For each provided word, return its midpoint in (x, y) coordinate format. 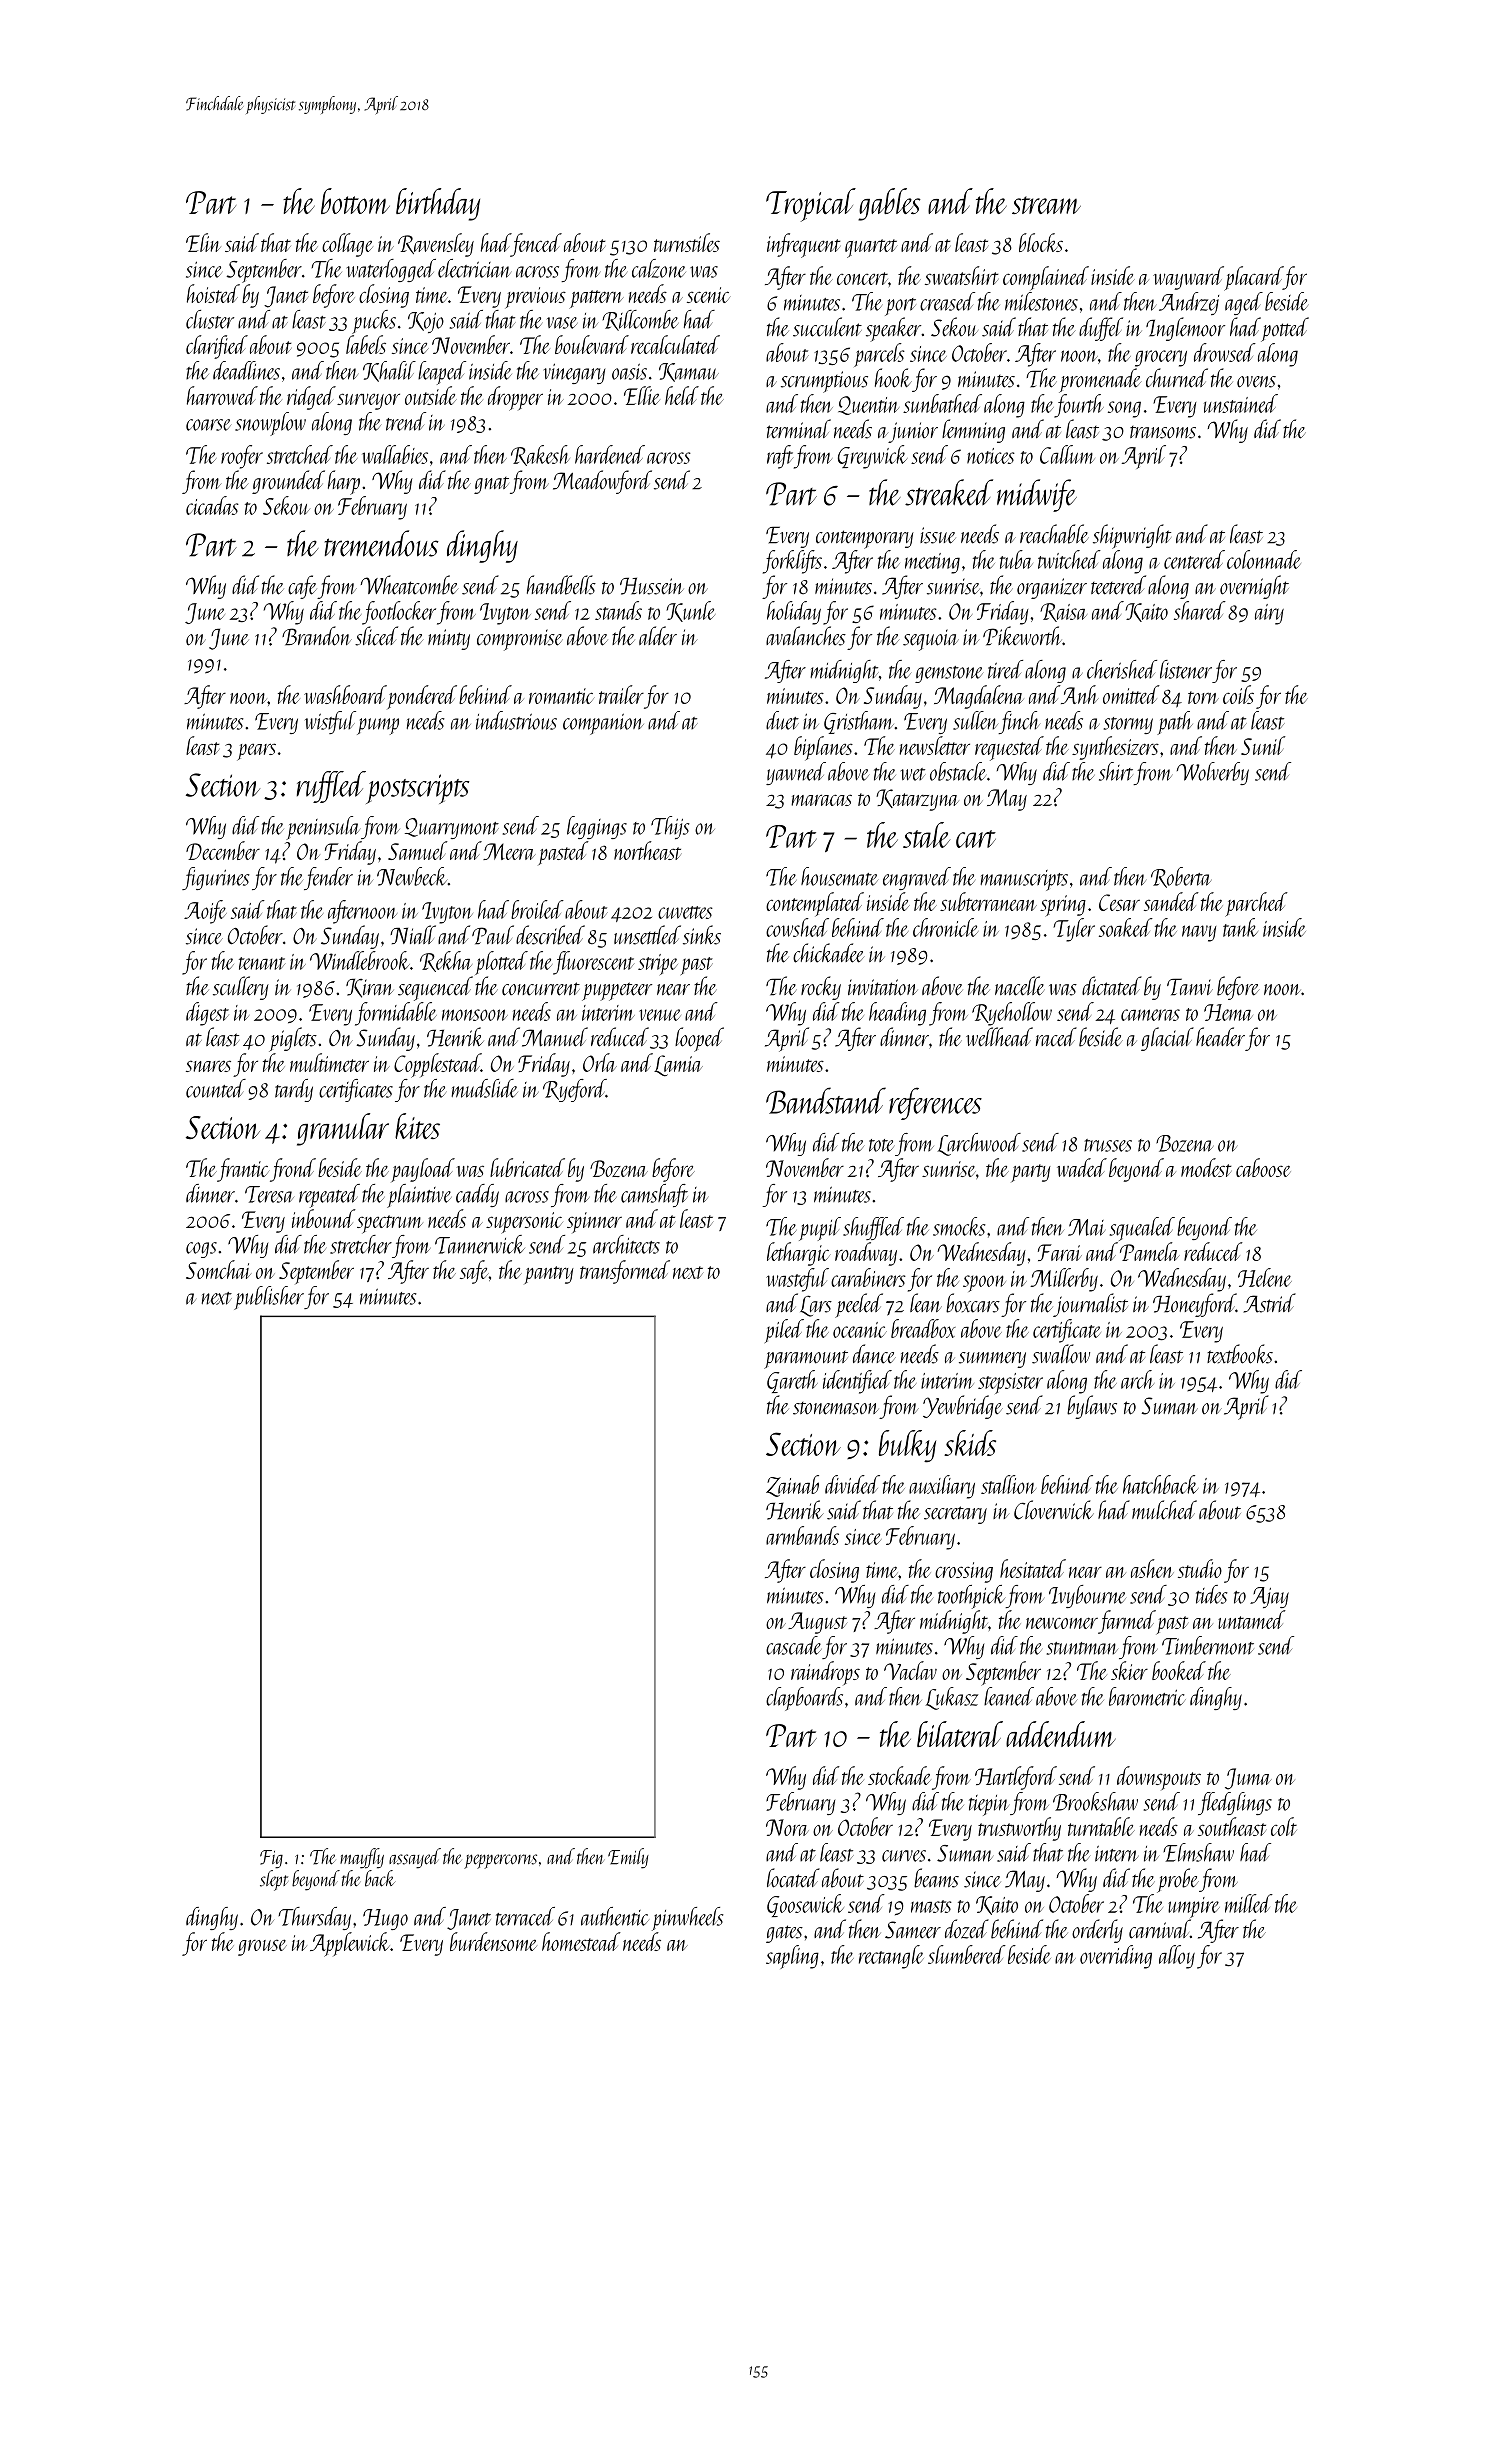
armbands (802, 1535)
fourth (1079, 406)
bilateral (960, 1734)
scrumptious (824, 382)
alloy (1177, 1957)
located (793, 1878)
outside (431, 395)
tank (1240, 927)
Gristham (859, 722)
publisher (269, 1298)
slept (274, 1880)
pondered (422, 697)
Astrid (1269, 1303)
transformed (625, 1272)
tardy (294, 1090)
